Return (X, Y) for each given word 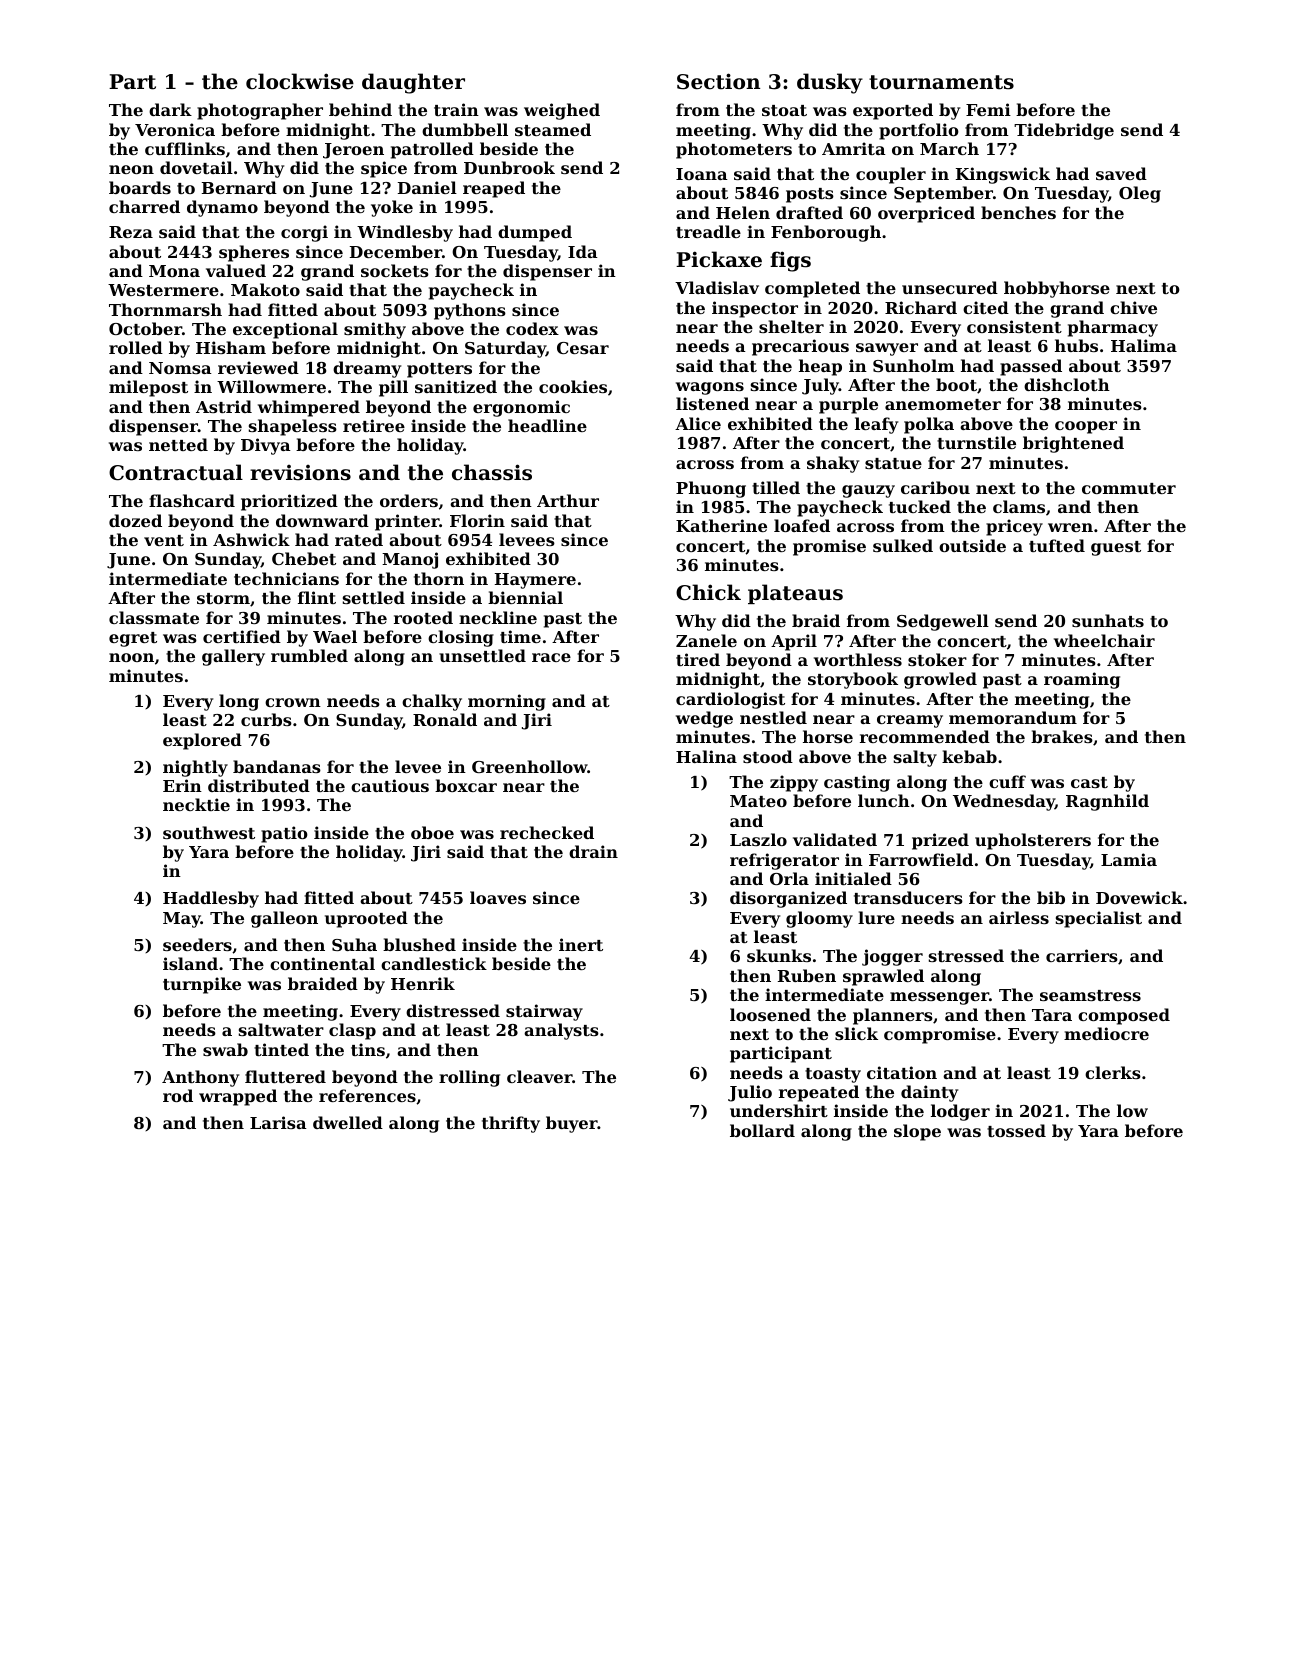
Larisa (278, 1122)
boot (956, 384)
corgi (304, 233)
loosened (770, 1014)
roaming (1082, 680)
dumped (535, 233)
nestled (773, 717)
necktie (196, 804)
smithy (375, 330)
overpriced (926, 214)
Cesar (583, 348)
